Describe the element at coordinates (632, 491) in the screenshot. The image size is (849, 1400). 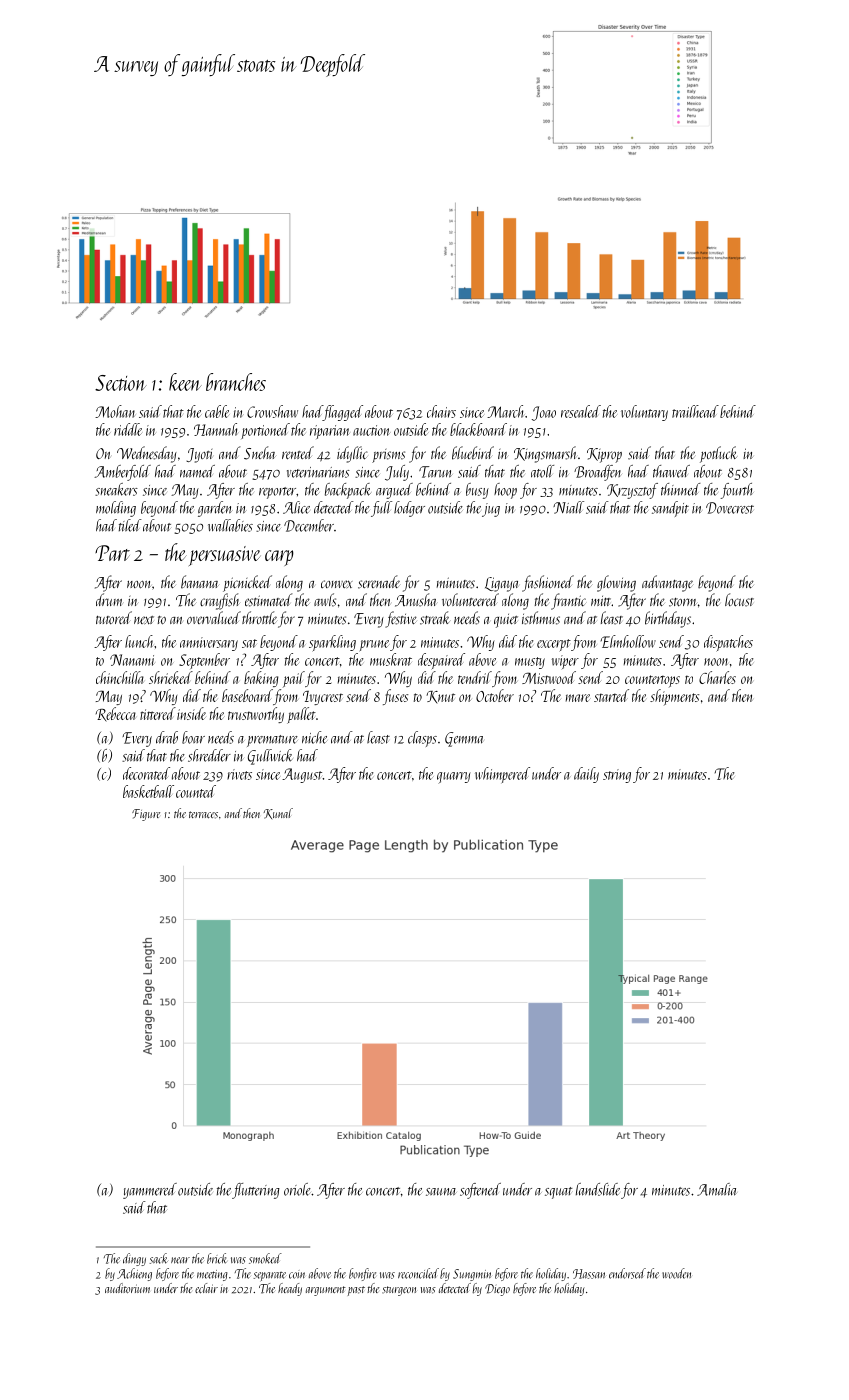
I see `Krzysztof` at that location.
